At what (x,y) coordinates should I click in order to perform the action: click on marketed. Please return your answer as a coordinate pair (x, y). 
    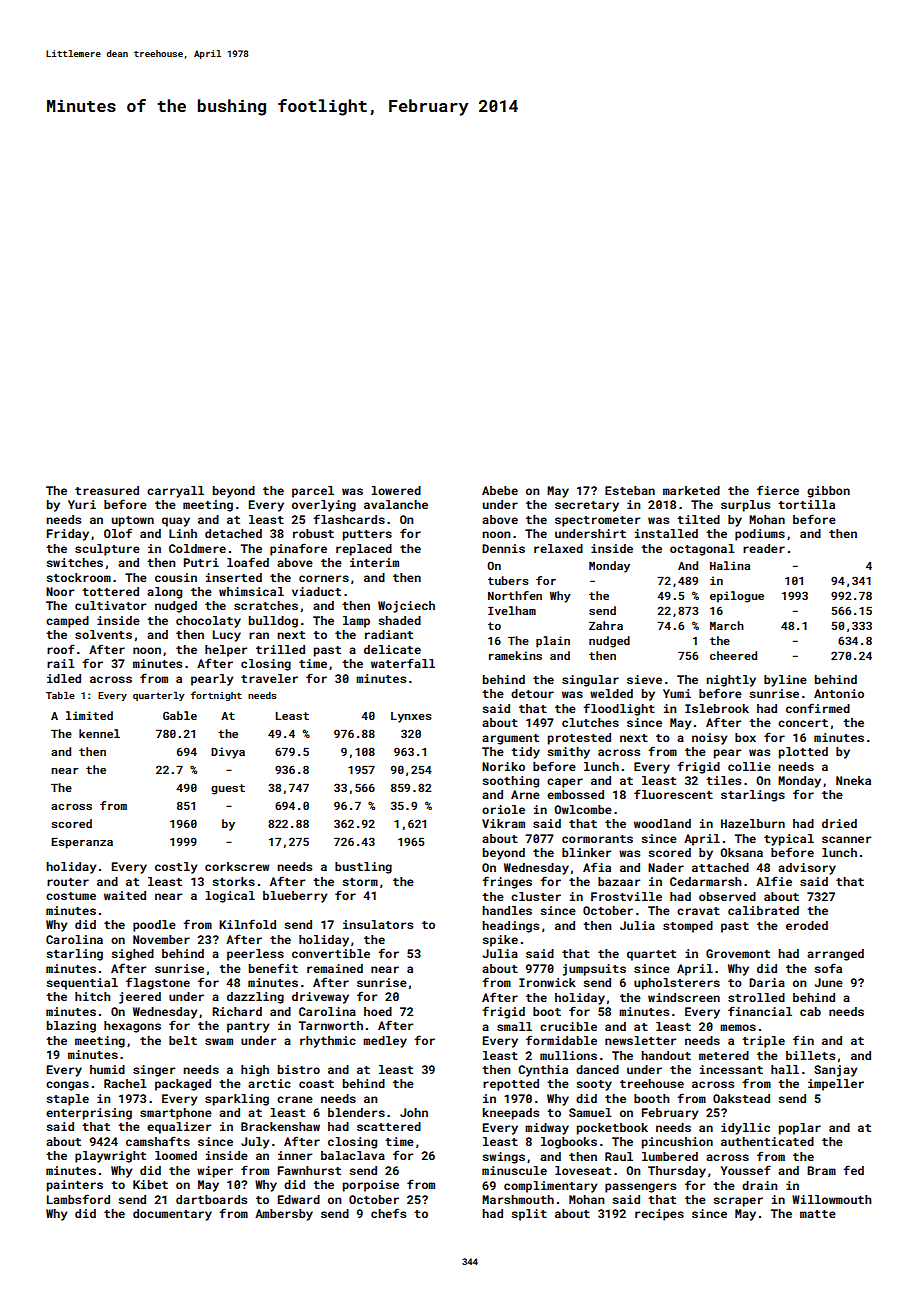
    Looking at the image, I should click on (691, 490).
